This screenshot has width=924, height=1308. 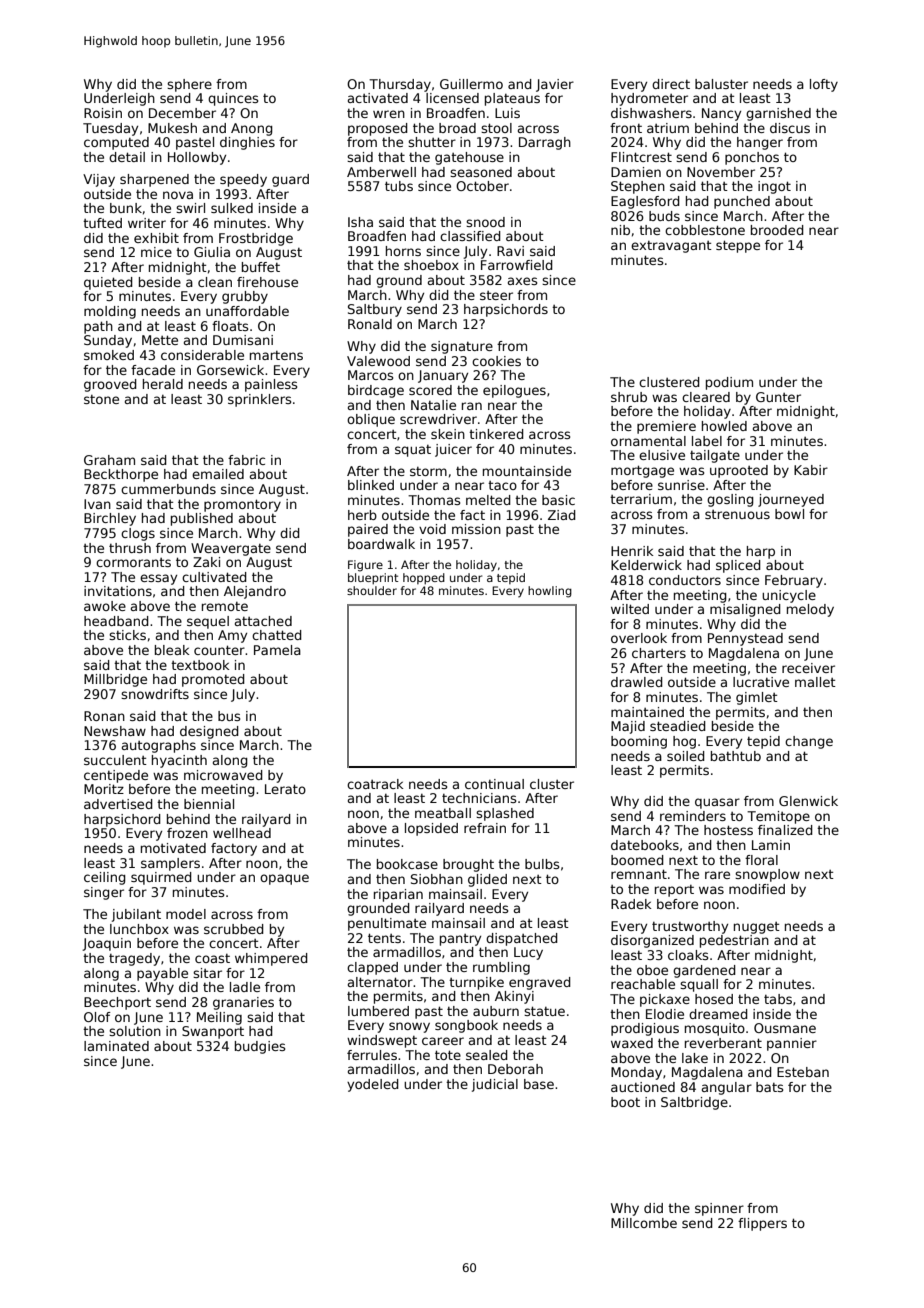 What do you see at coordinates (545, 143) in the screenshot?
I see `Darragh` at bounding box center [545, 143].
